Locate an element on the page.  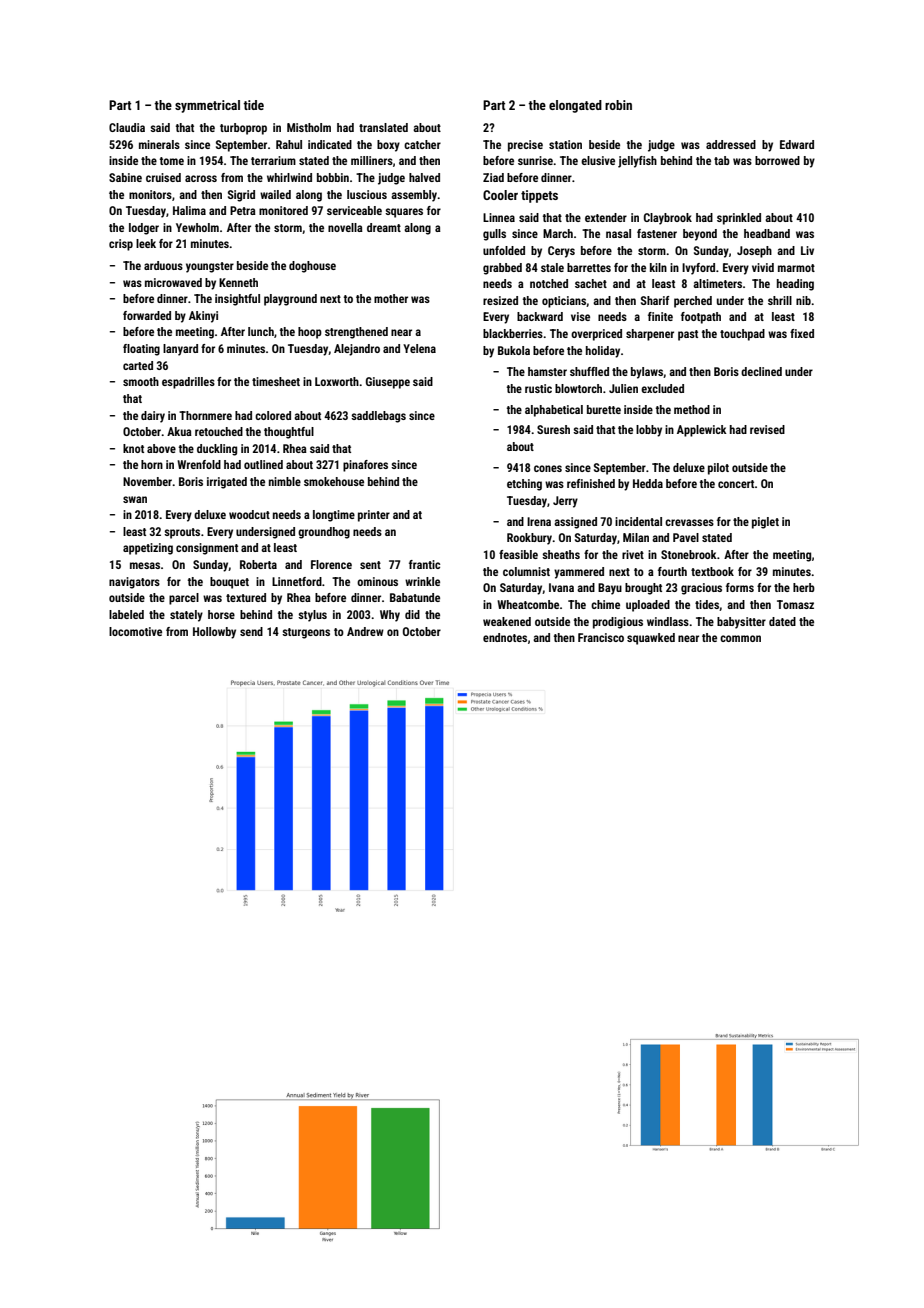
etching is located at coordinates (524, 485).
